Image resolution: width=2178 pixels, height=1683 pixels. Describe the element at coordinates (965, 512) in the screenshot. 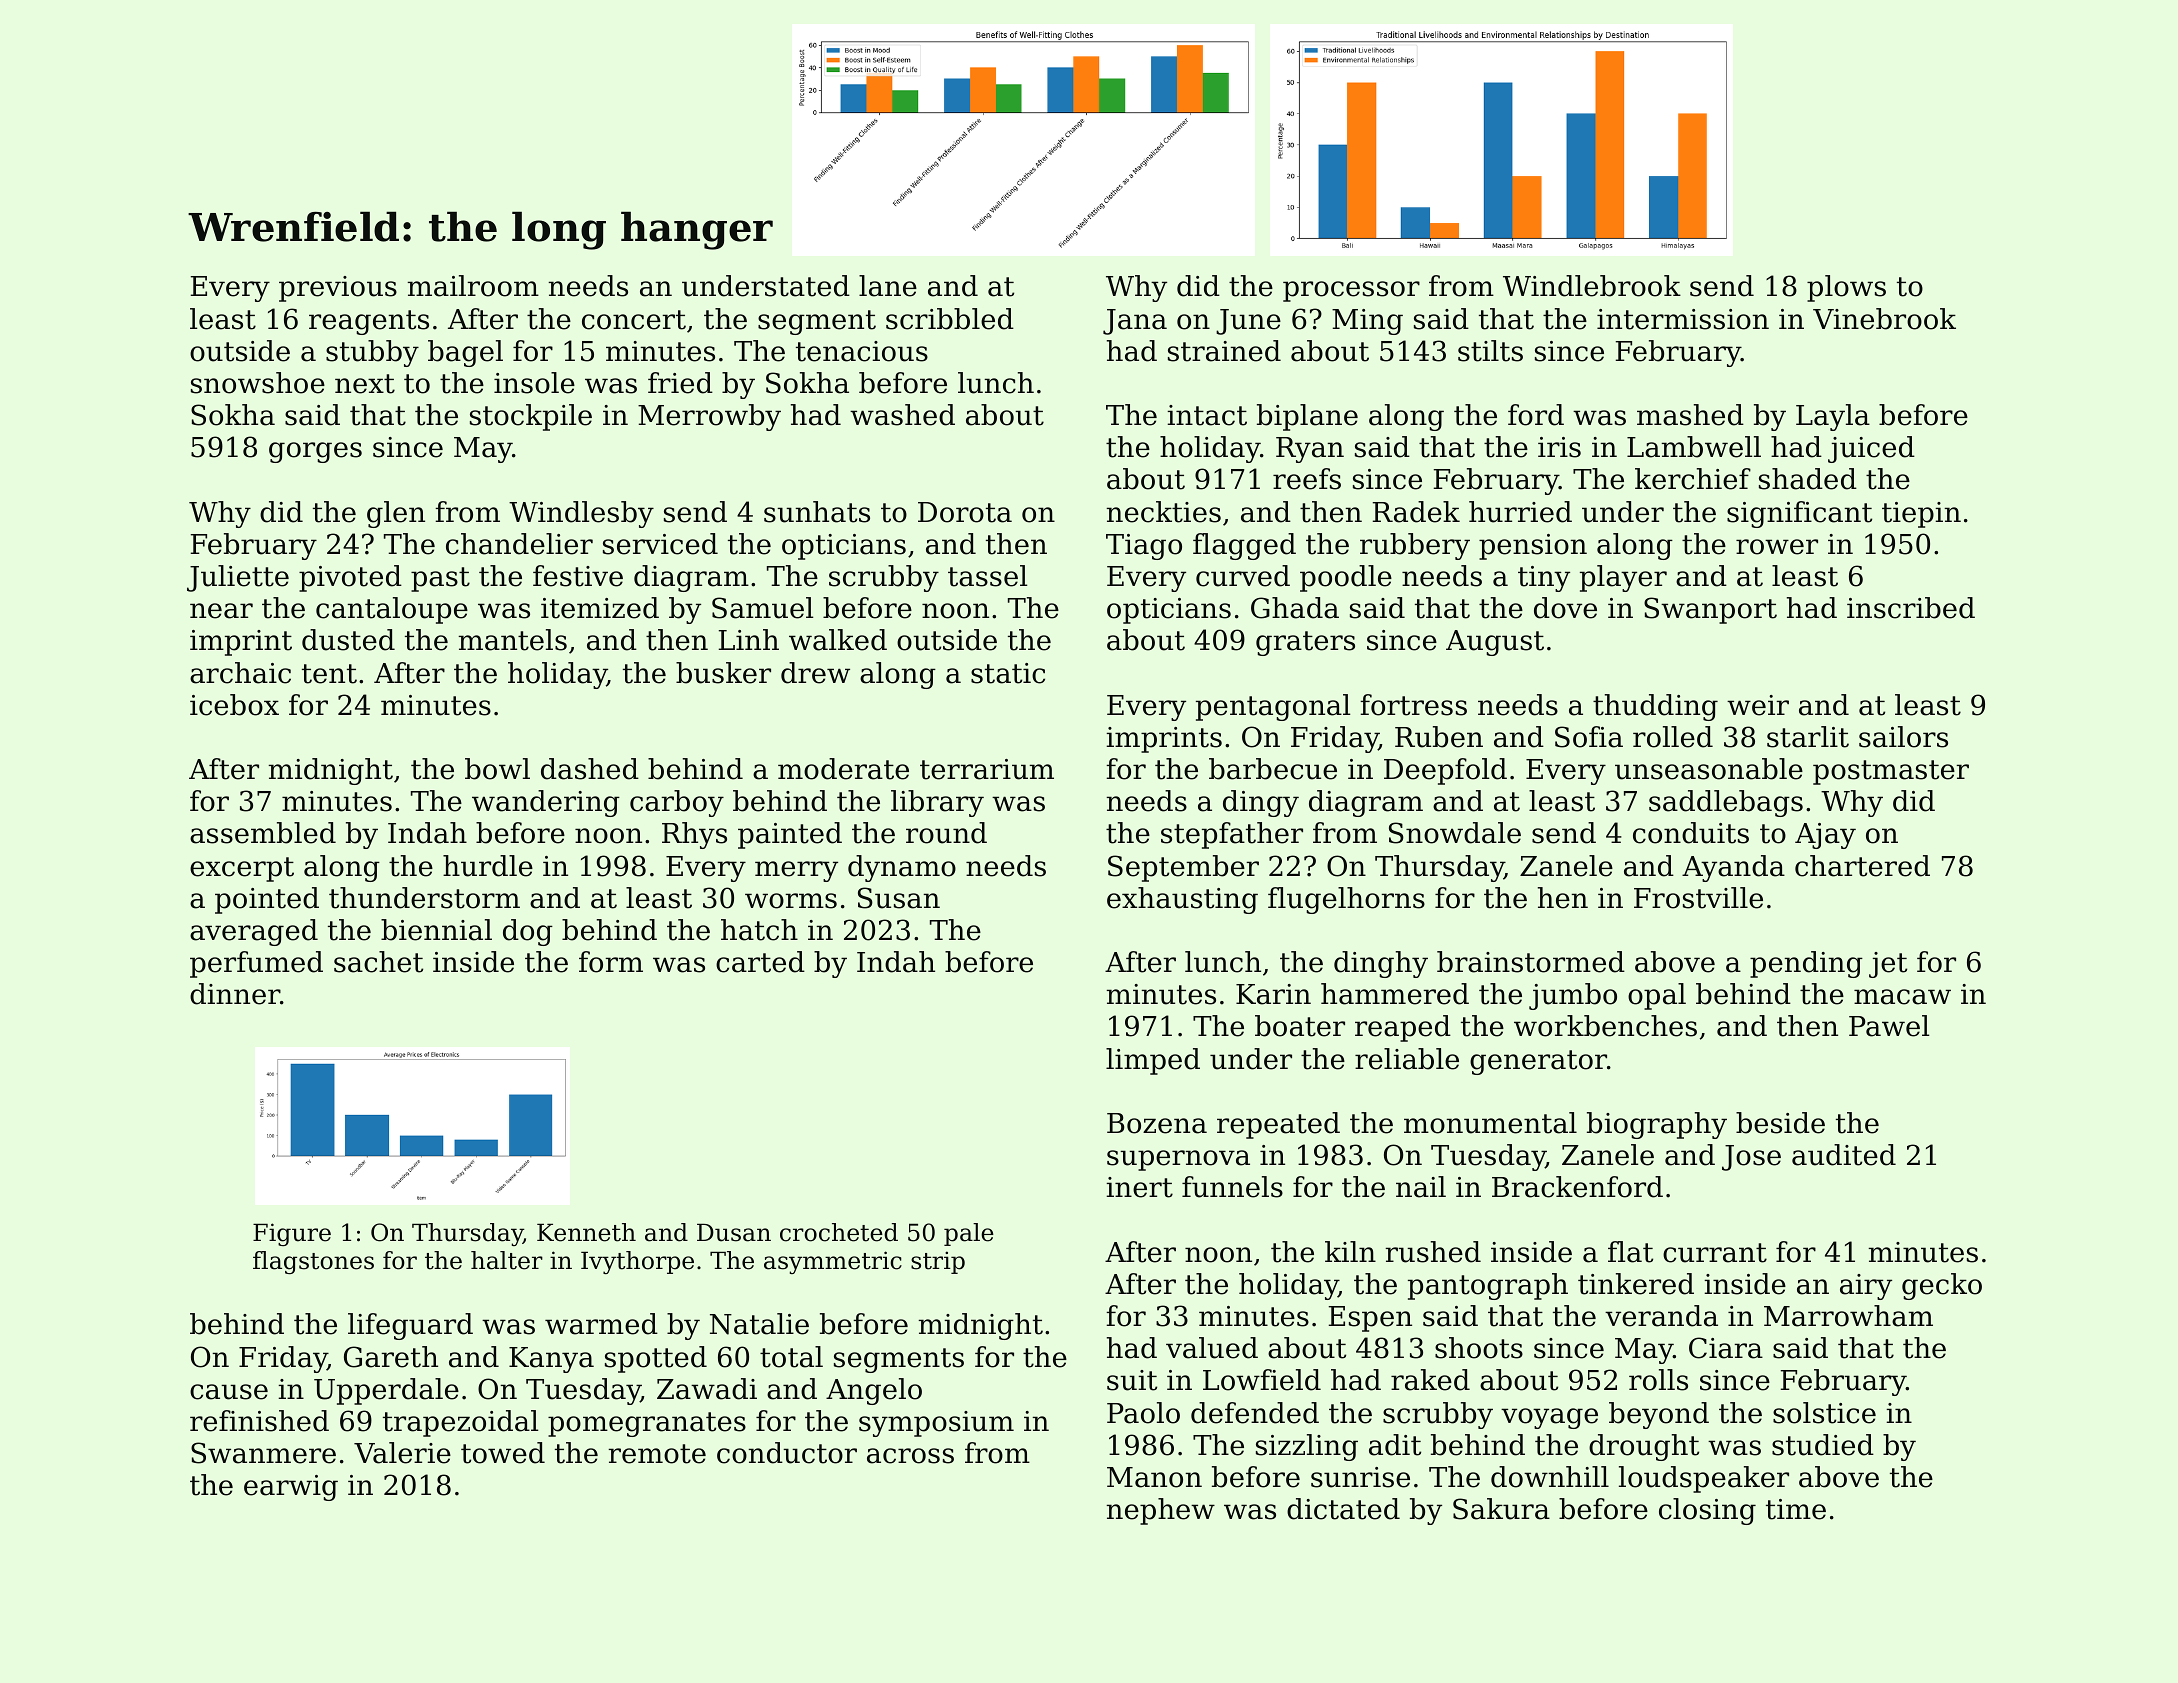

I see `Dorota` at that location.
